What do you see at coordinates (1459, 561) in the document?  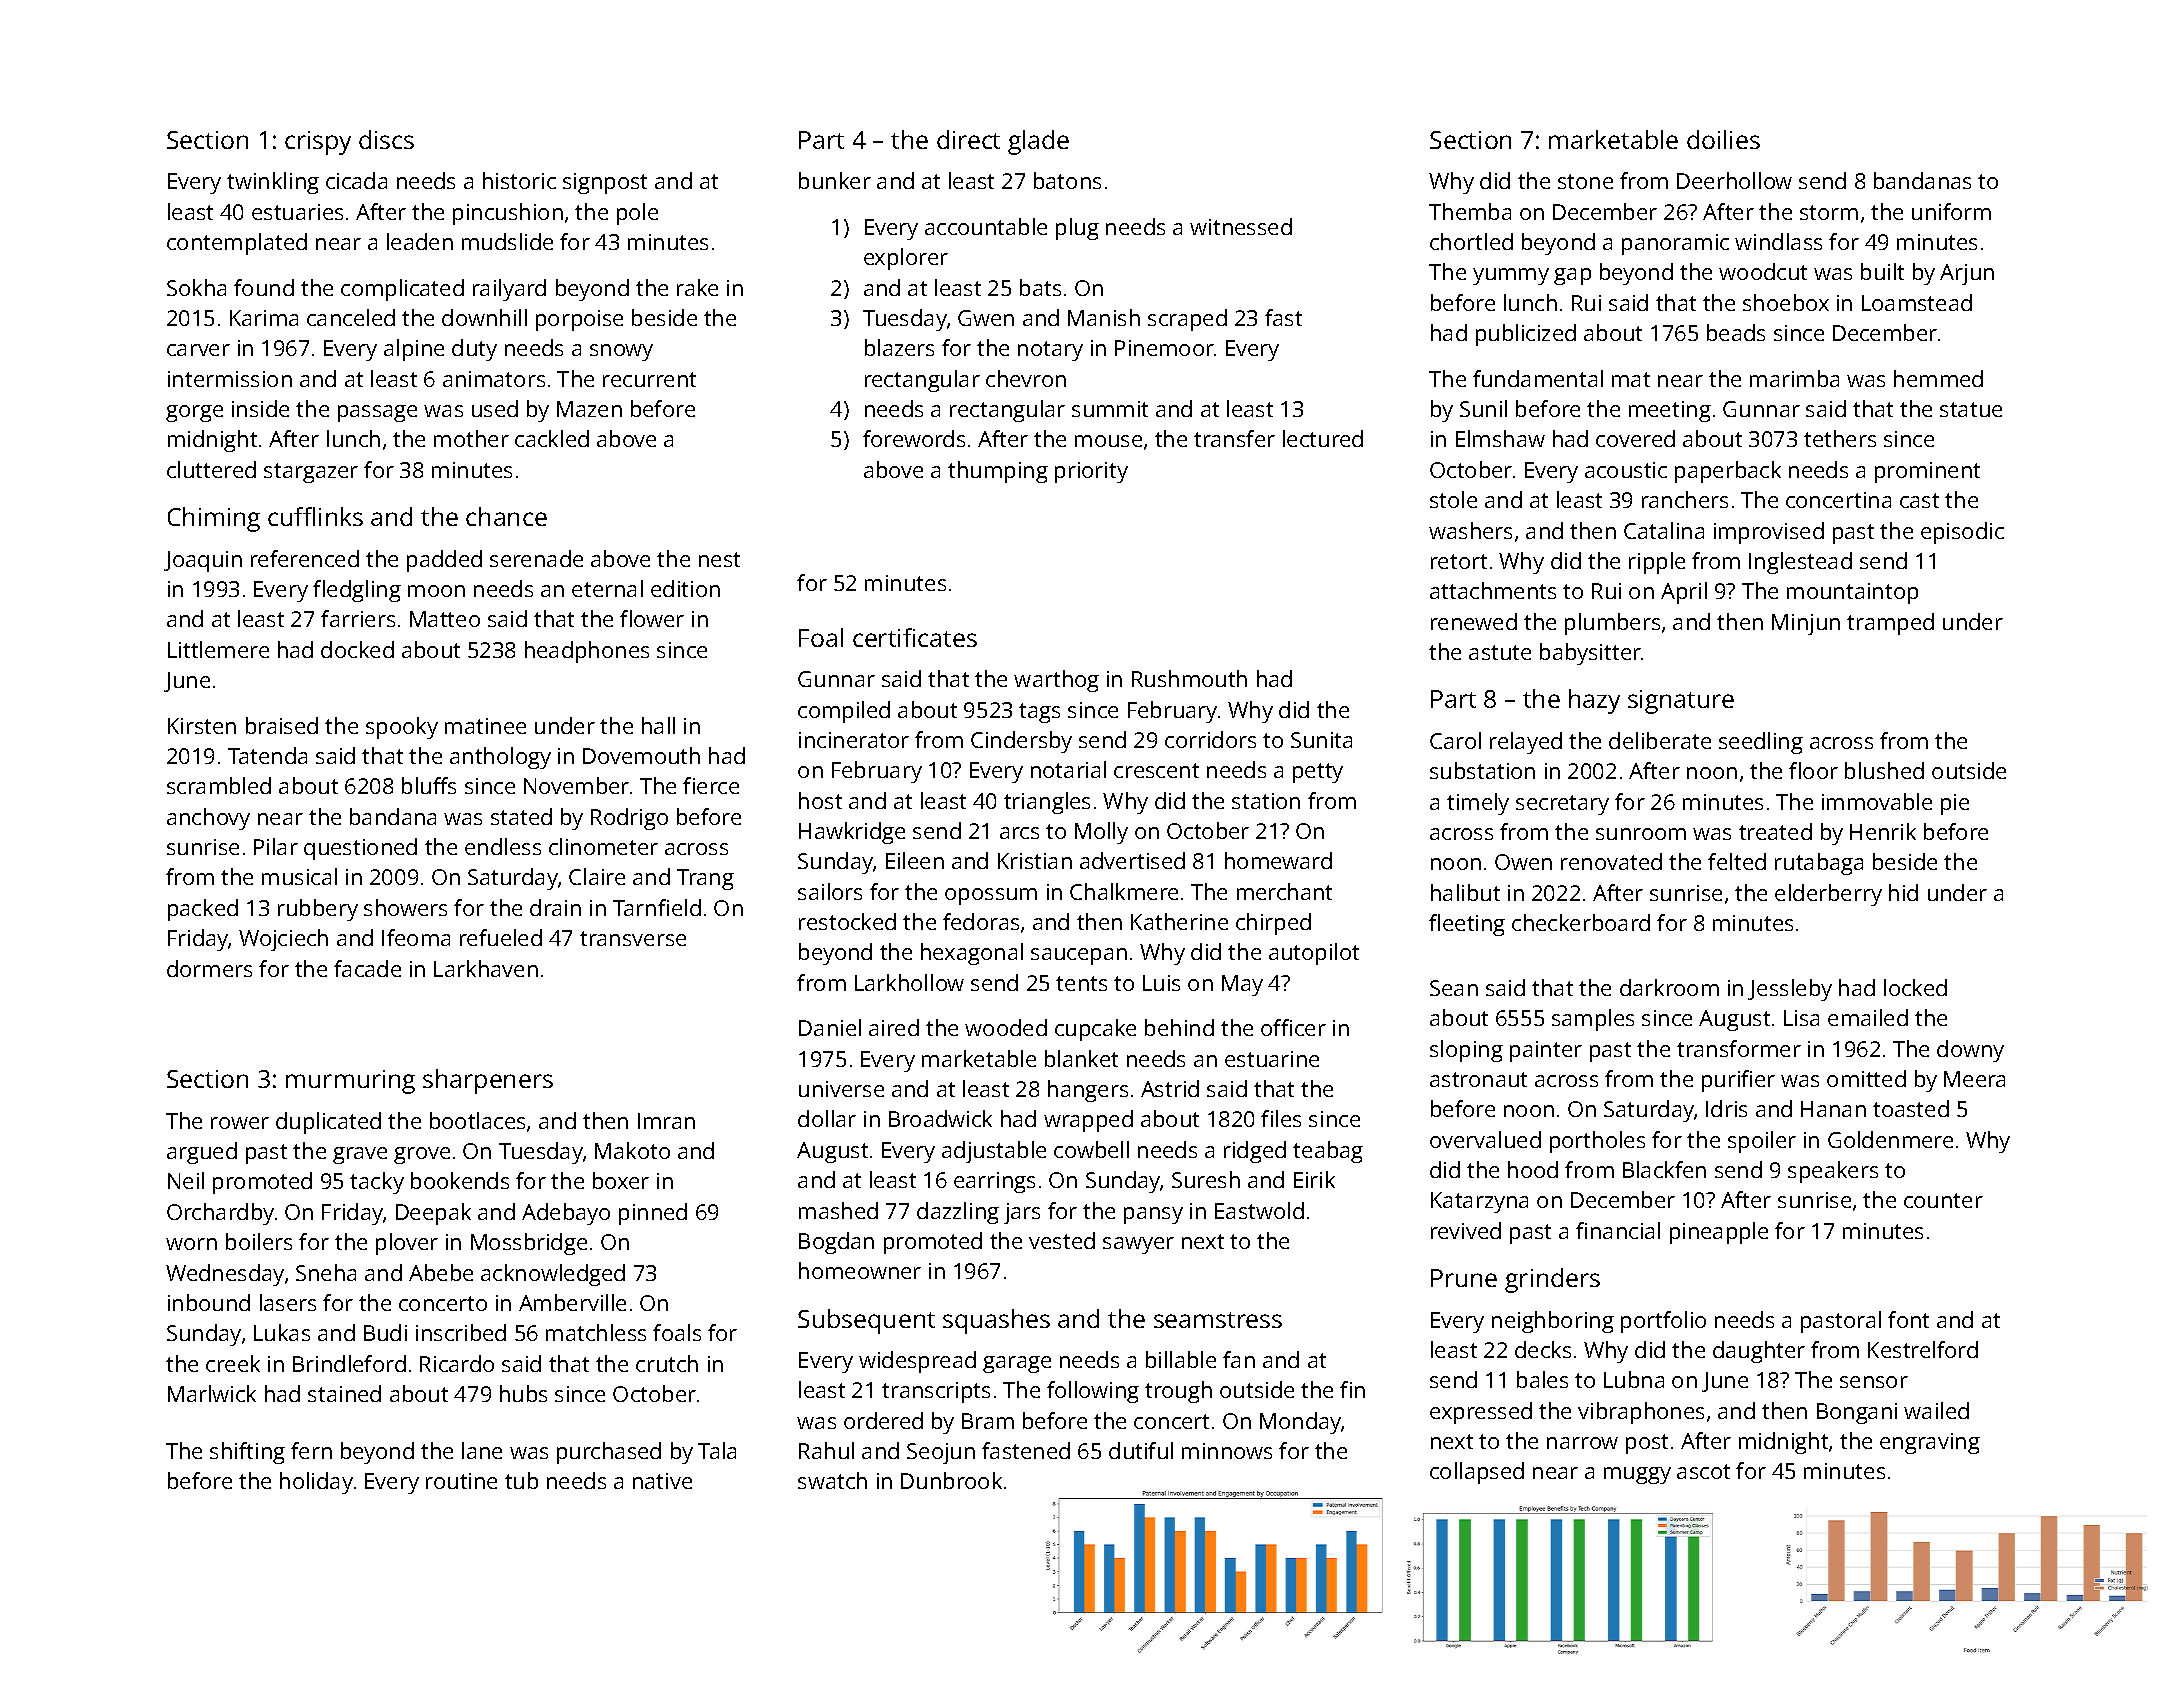 I see `retort` at bounding box center [1459, 561].
